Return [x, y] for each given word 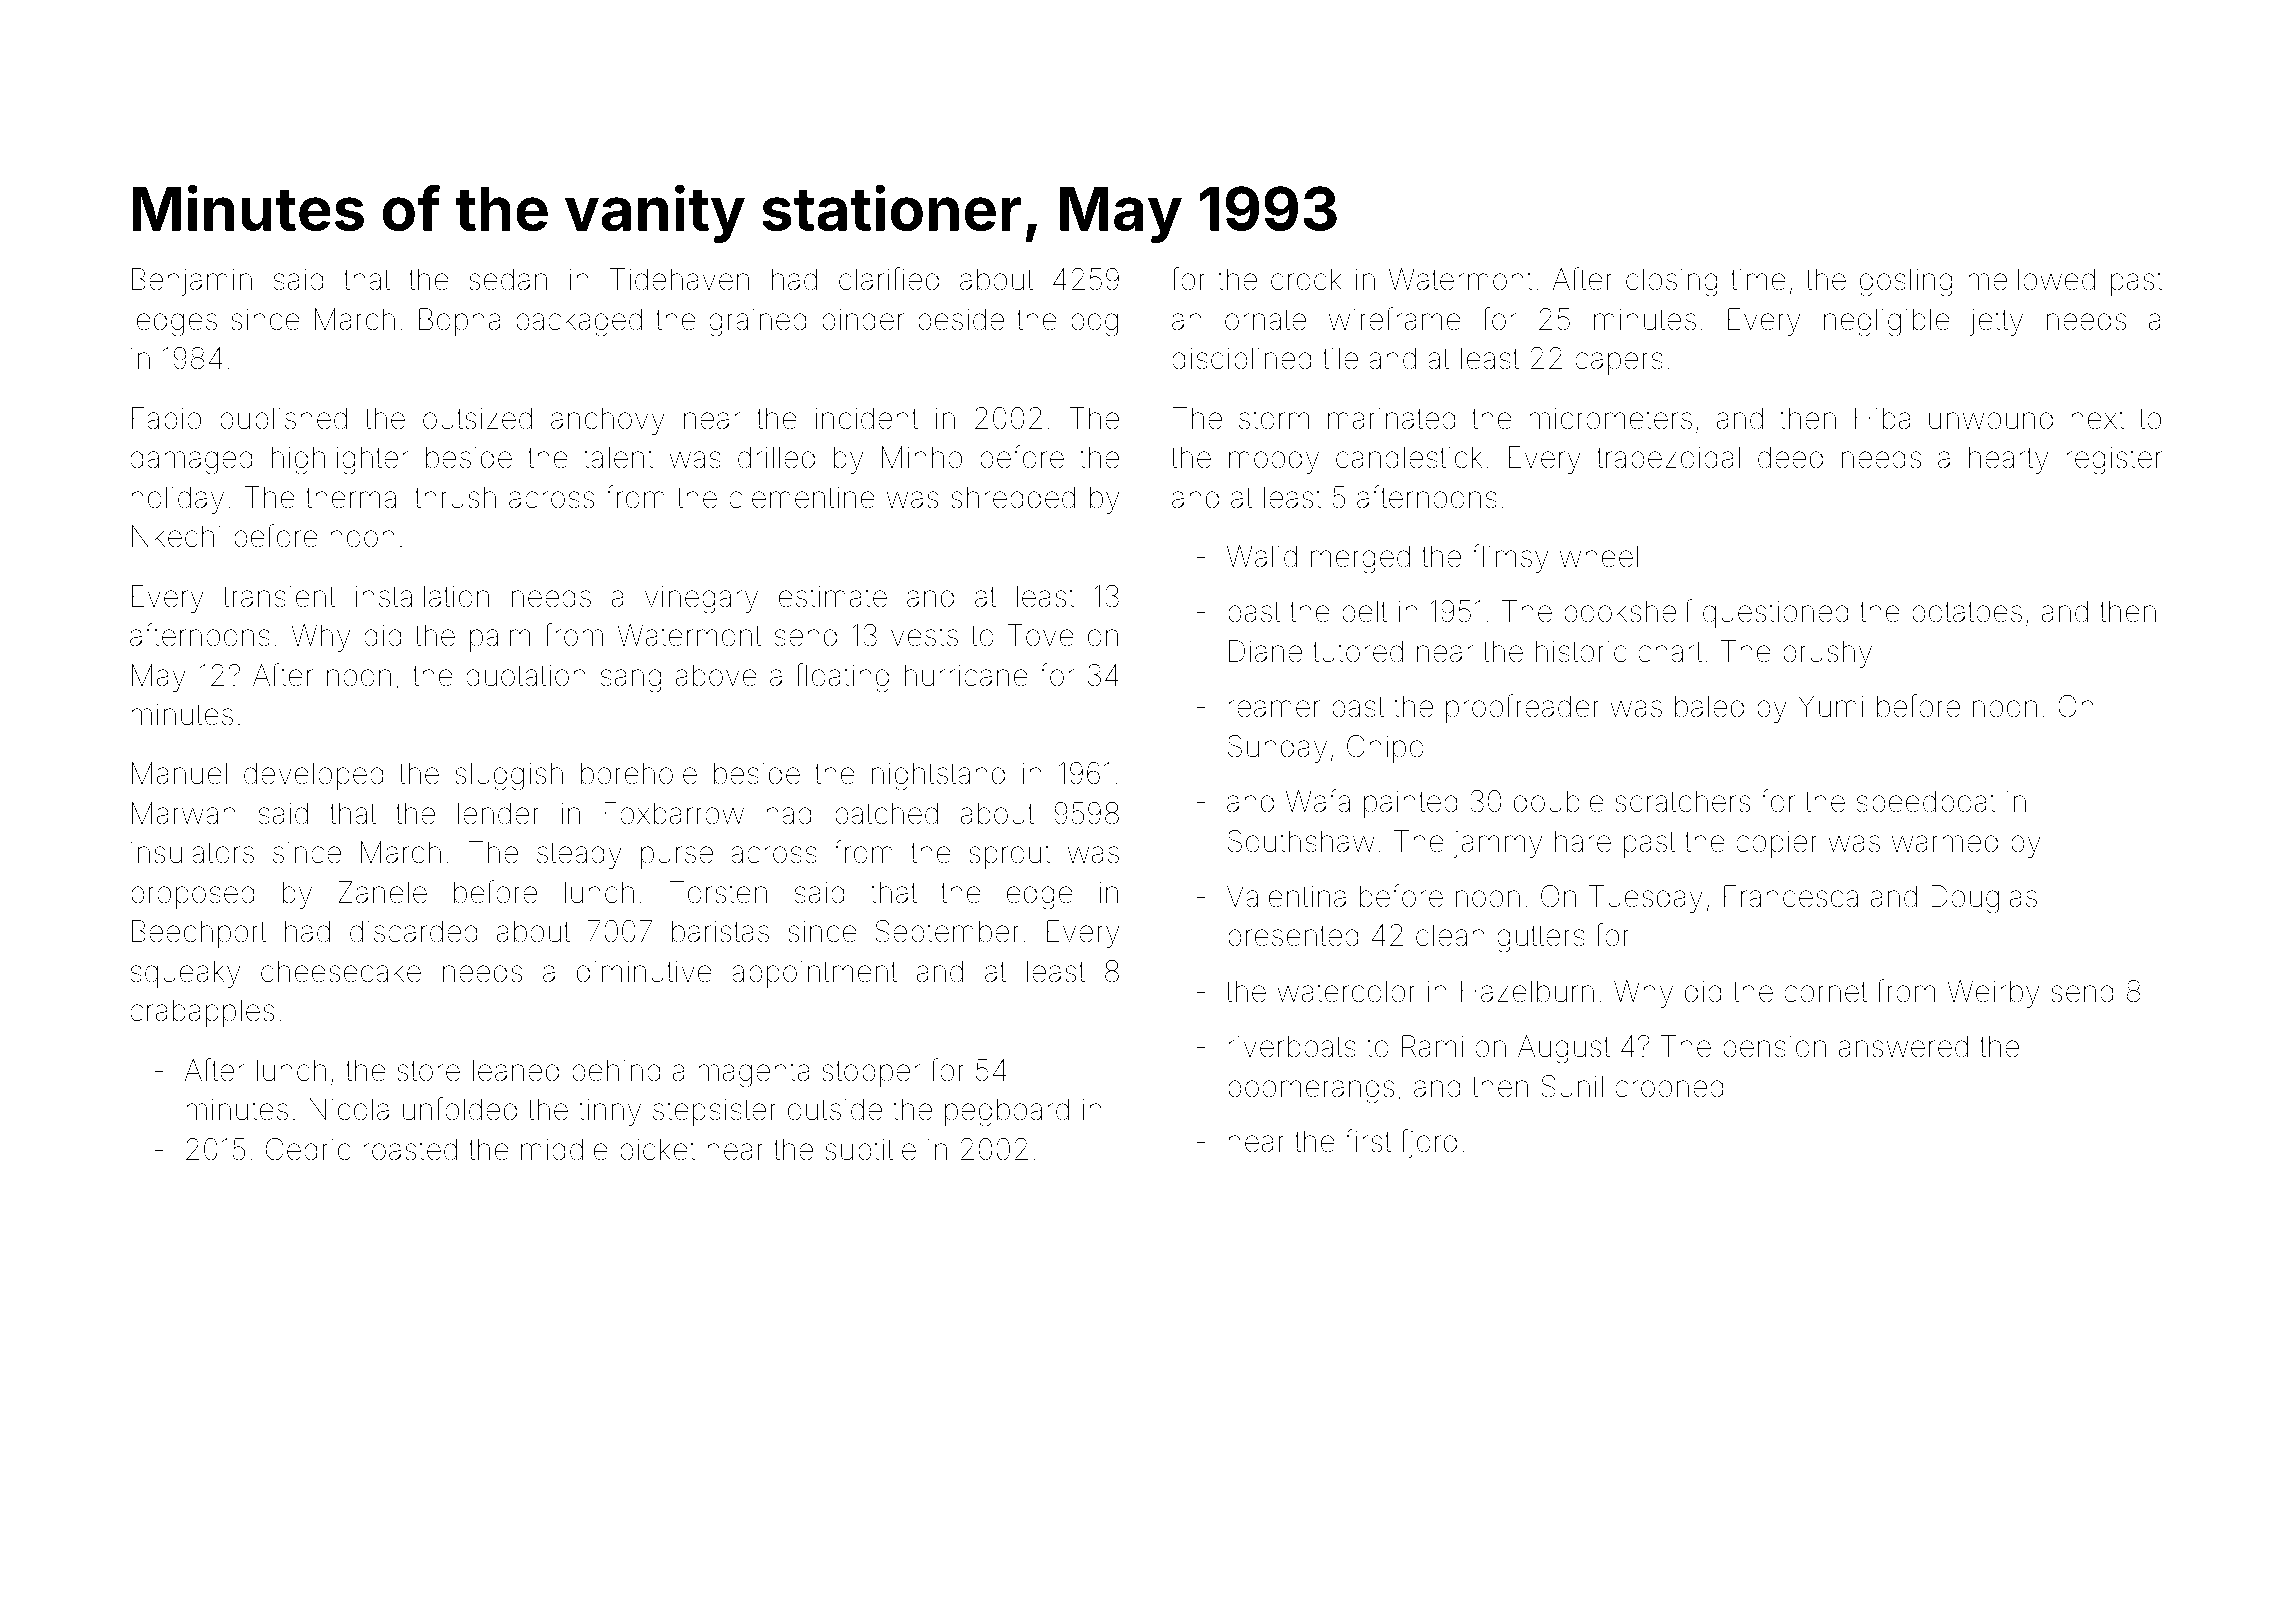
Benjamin [192, 282]
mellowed [2031, 279]
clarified [889, 279]
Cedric [308, 1149]
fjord [1428, 1143]
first [1368, 1141]
